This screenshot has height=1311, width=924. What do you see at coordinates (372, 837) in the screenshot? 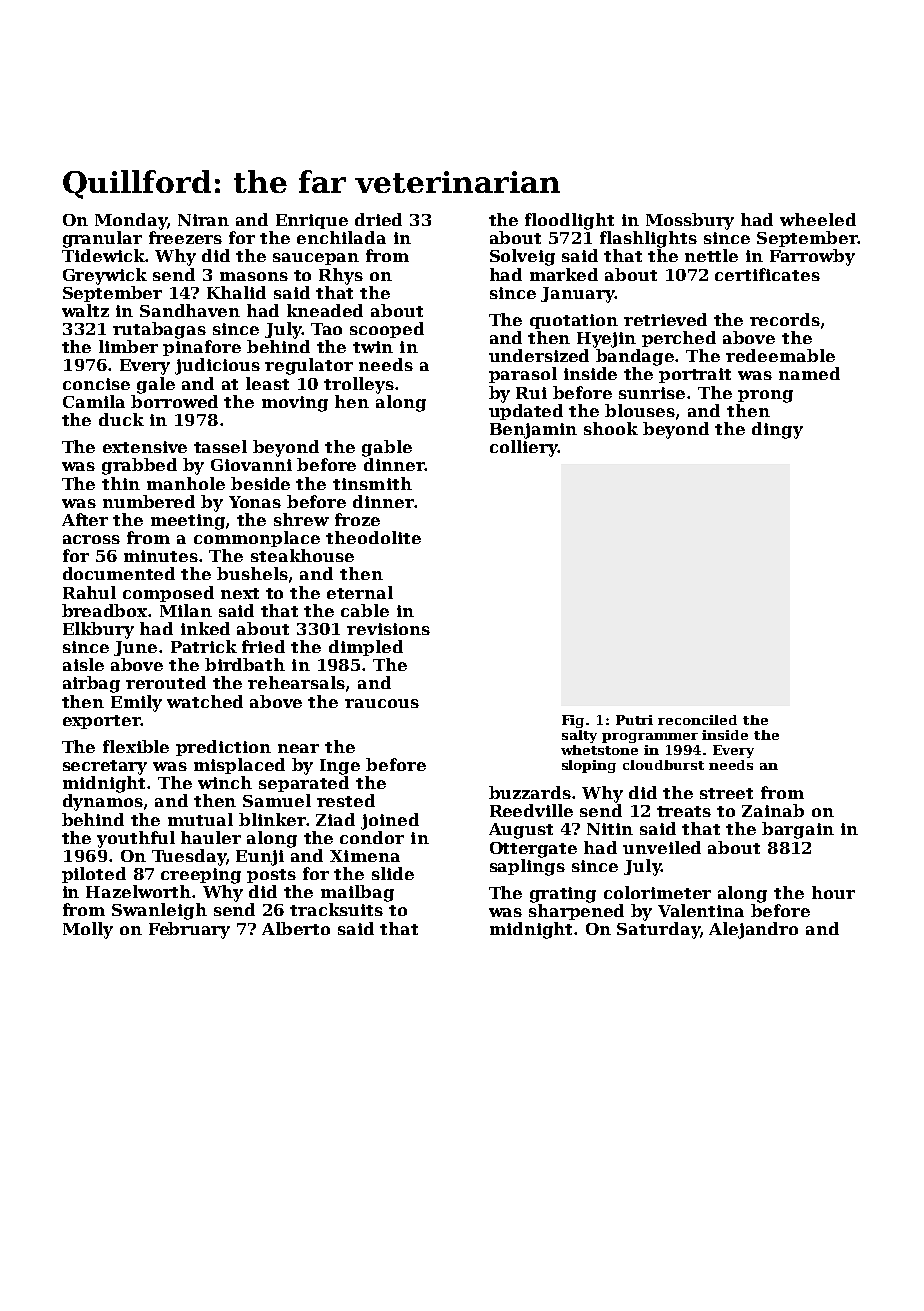
I see `condor` at bounding box center [372, 837].
